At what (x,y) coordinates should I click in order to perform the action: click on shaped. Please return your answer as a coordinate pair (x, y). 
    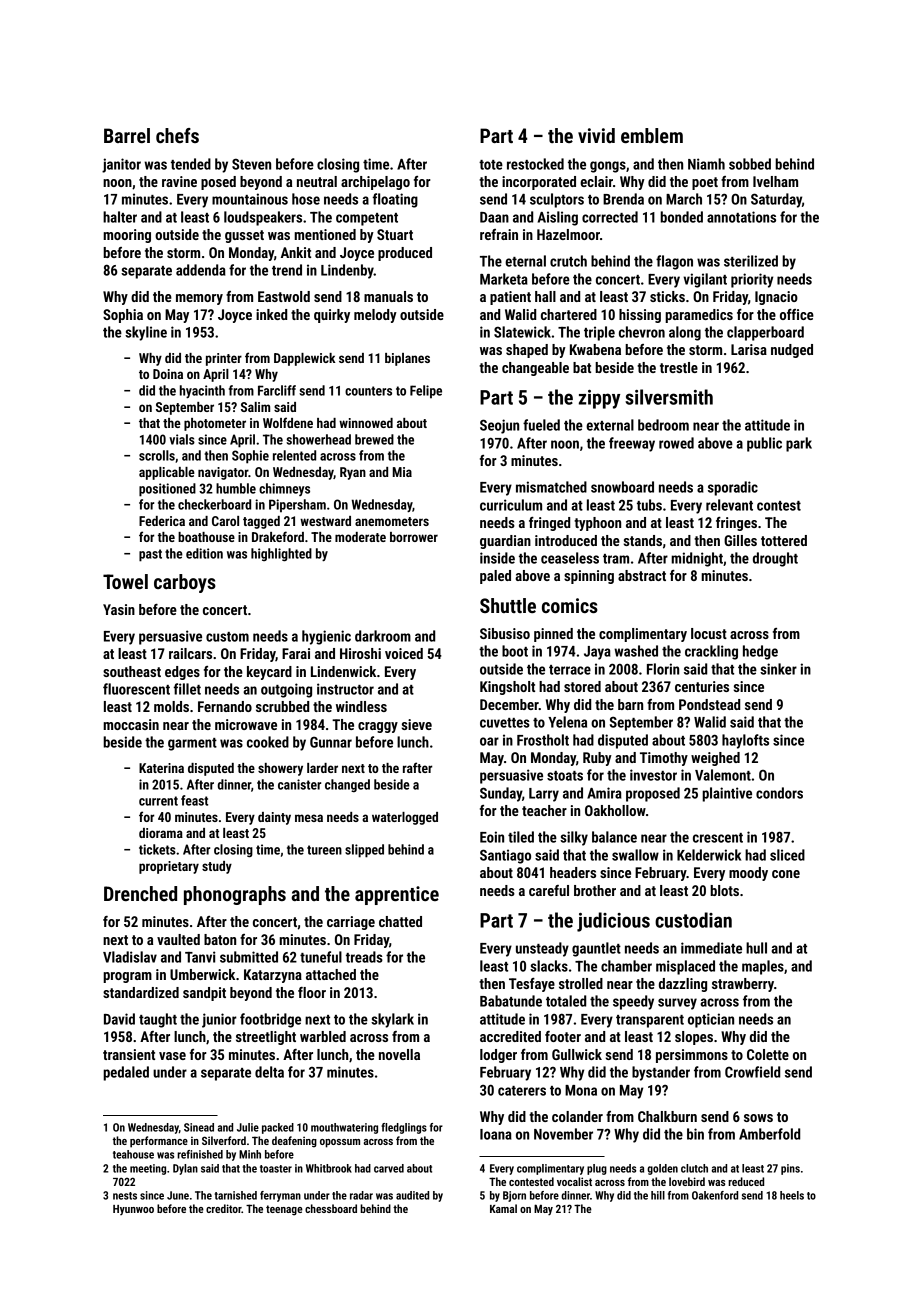
    Looking at the image, I should click on (527, 351).
